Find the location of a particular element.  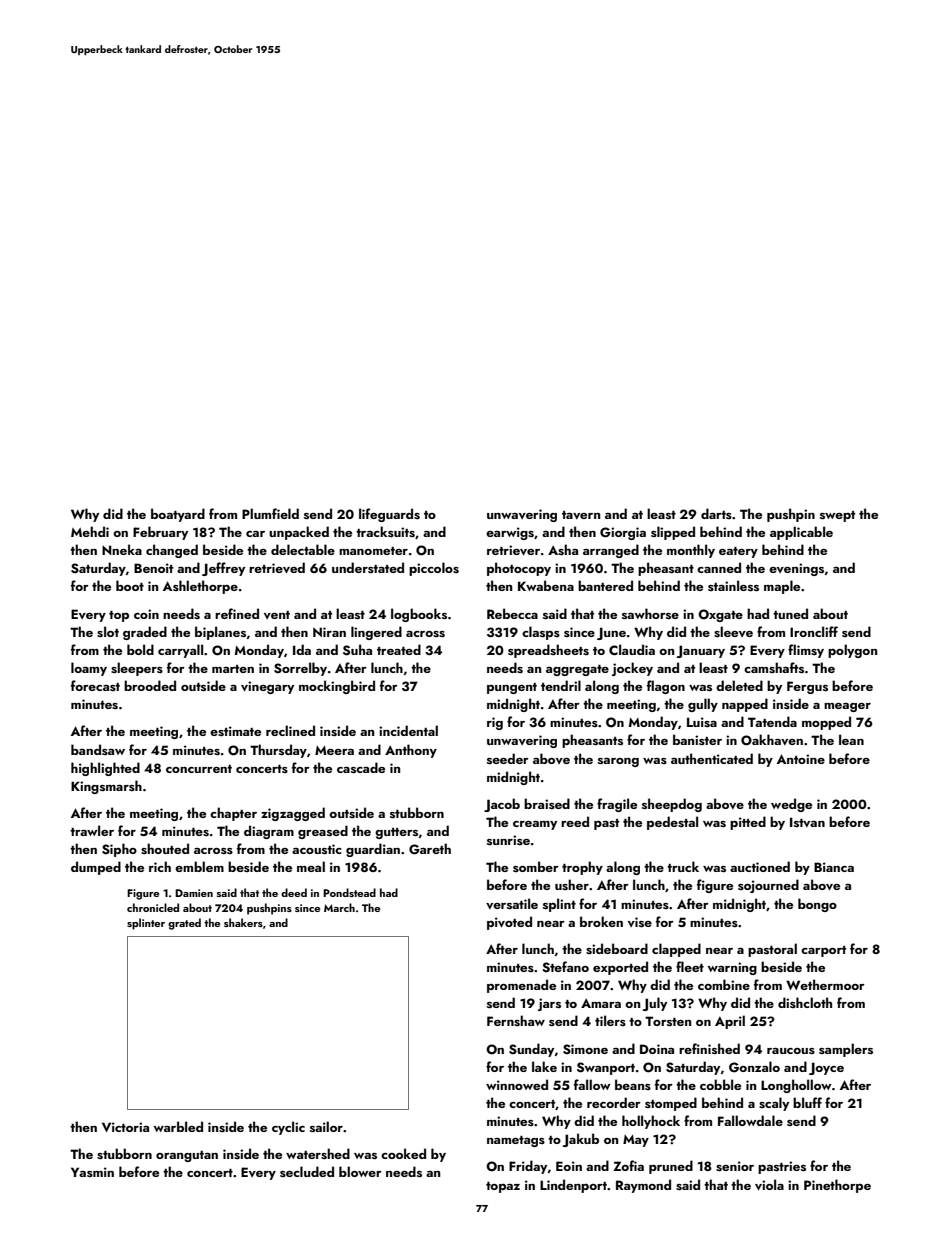

grated is located at coordinates (184, 924).
